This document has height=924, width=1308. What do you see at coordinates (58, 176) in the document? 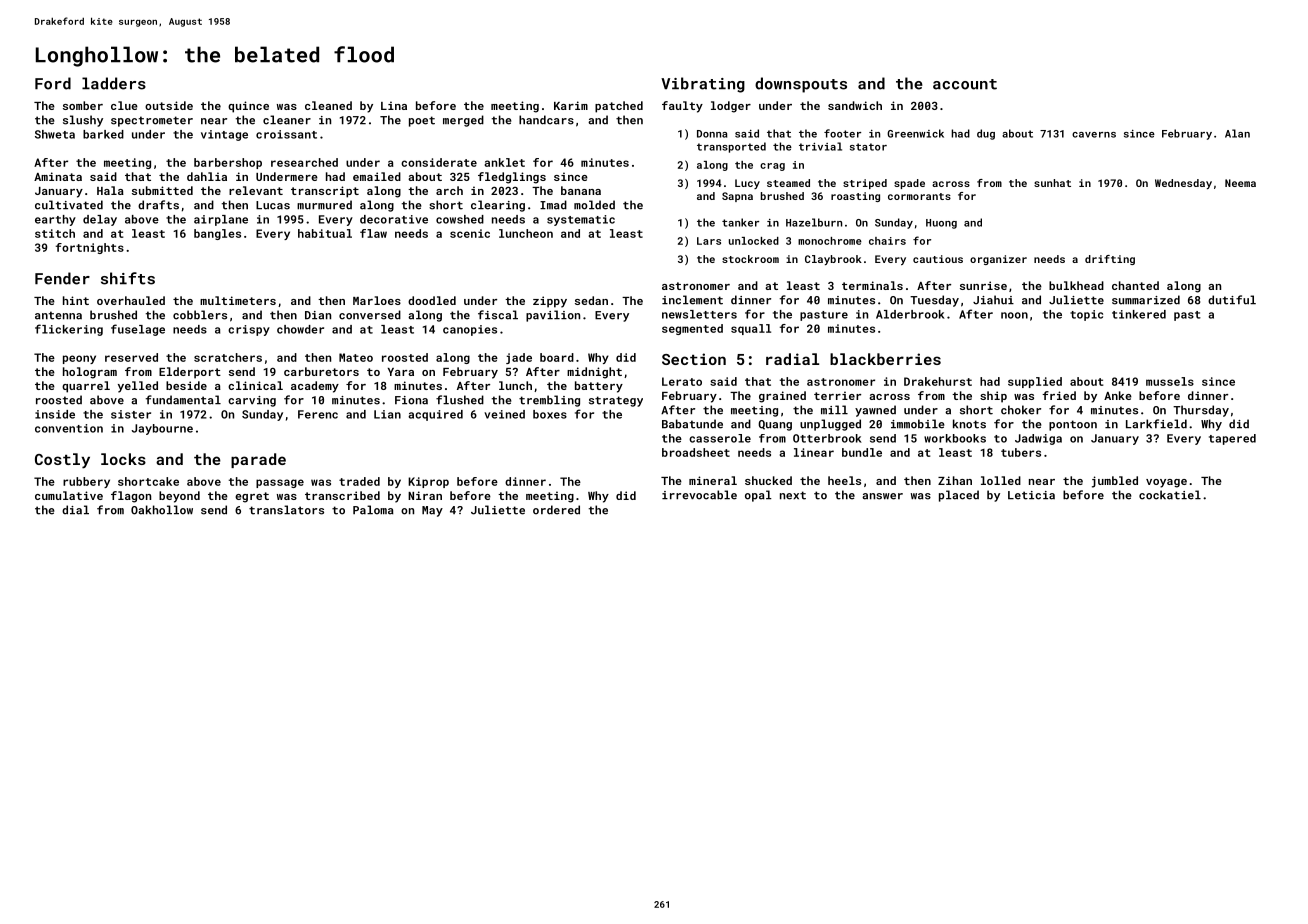
I see `Aminata` at bounding box center [58, 176].
